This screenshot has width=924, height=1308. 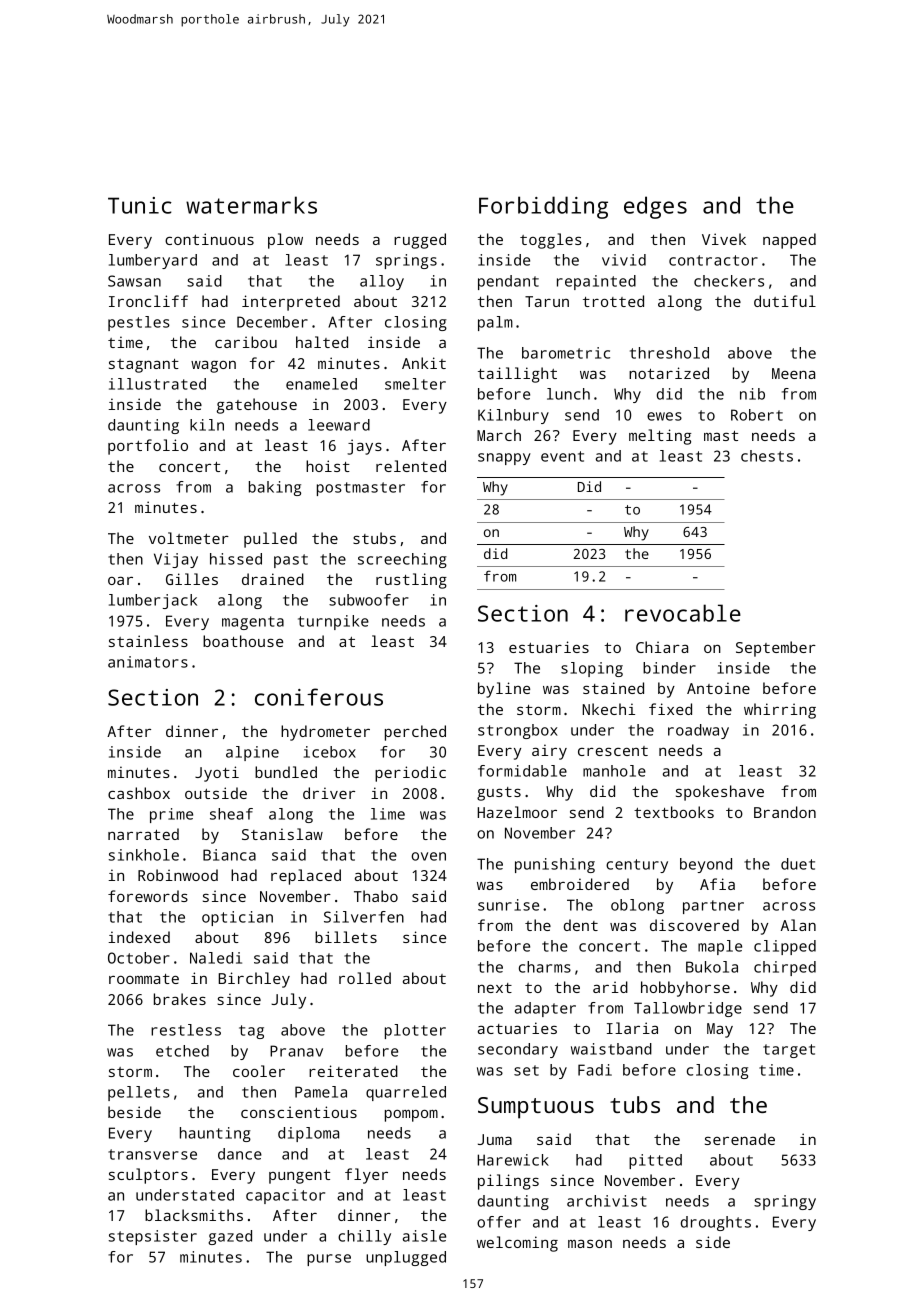 What do you see at coordinates (517, 375) in the screenshot?
I see `taillight` at bounding box center [517, 375].
